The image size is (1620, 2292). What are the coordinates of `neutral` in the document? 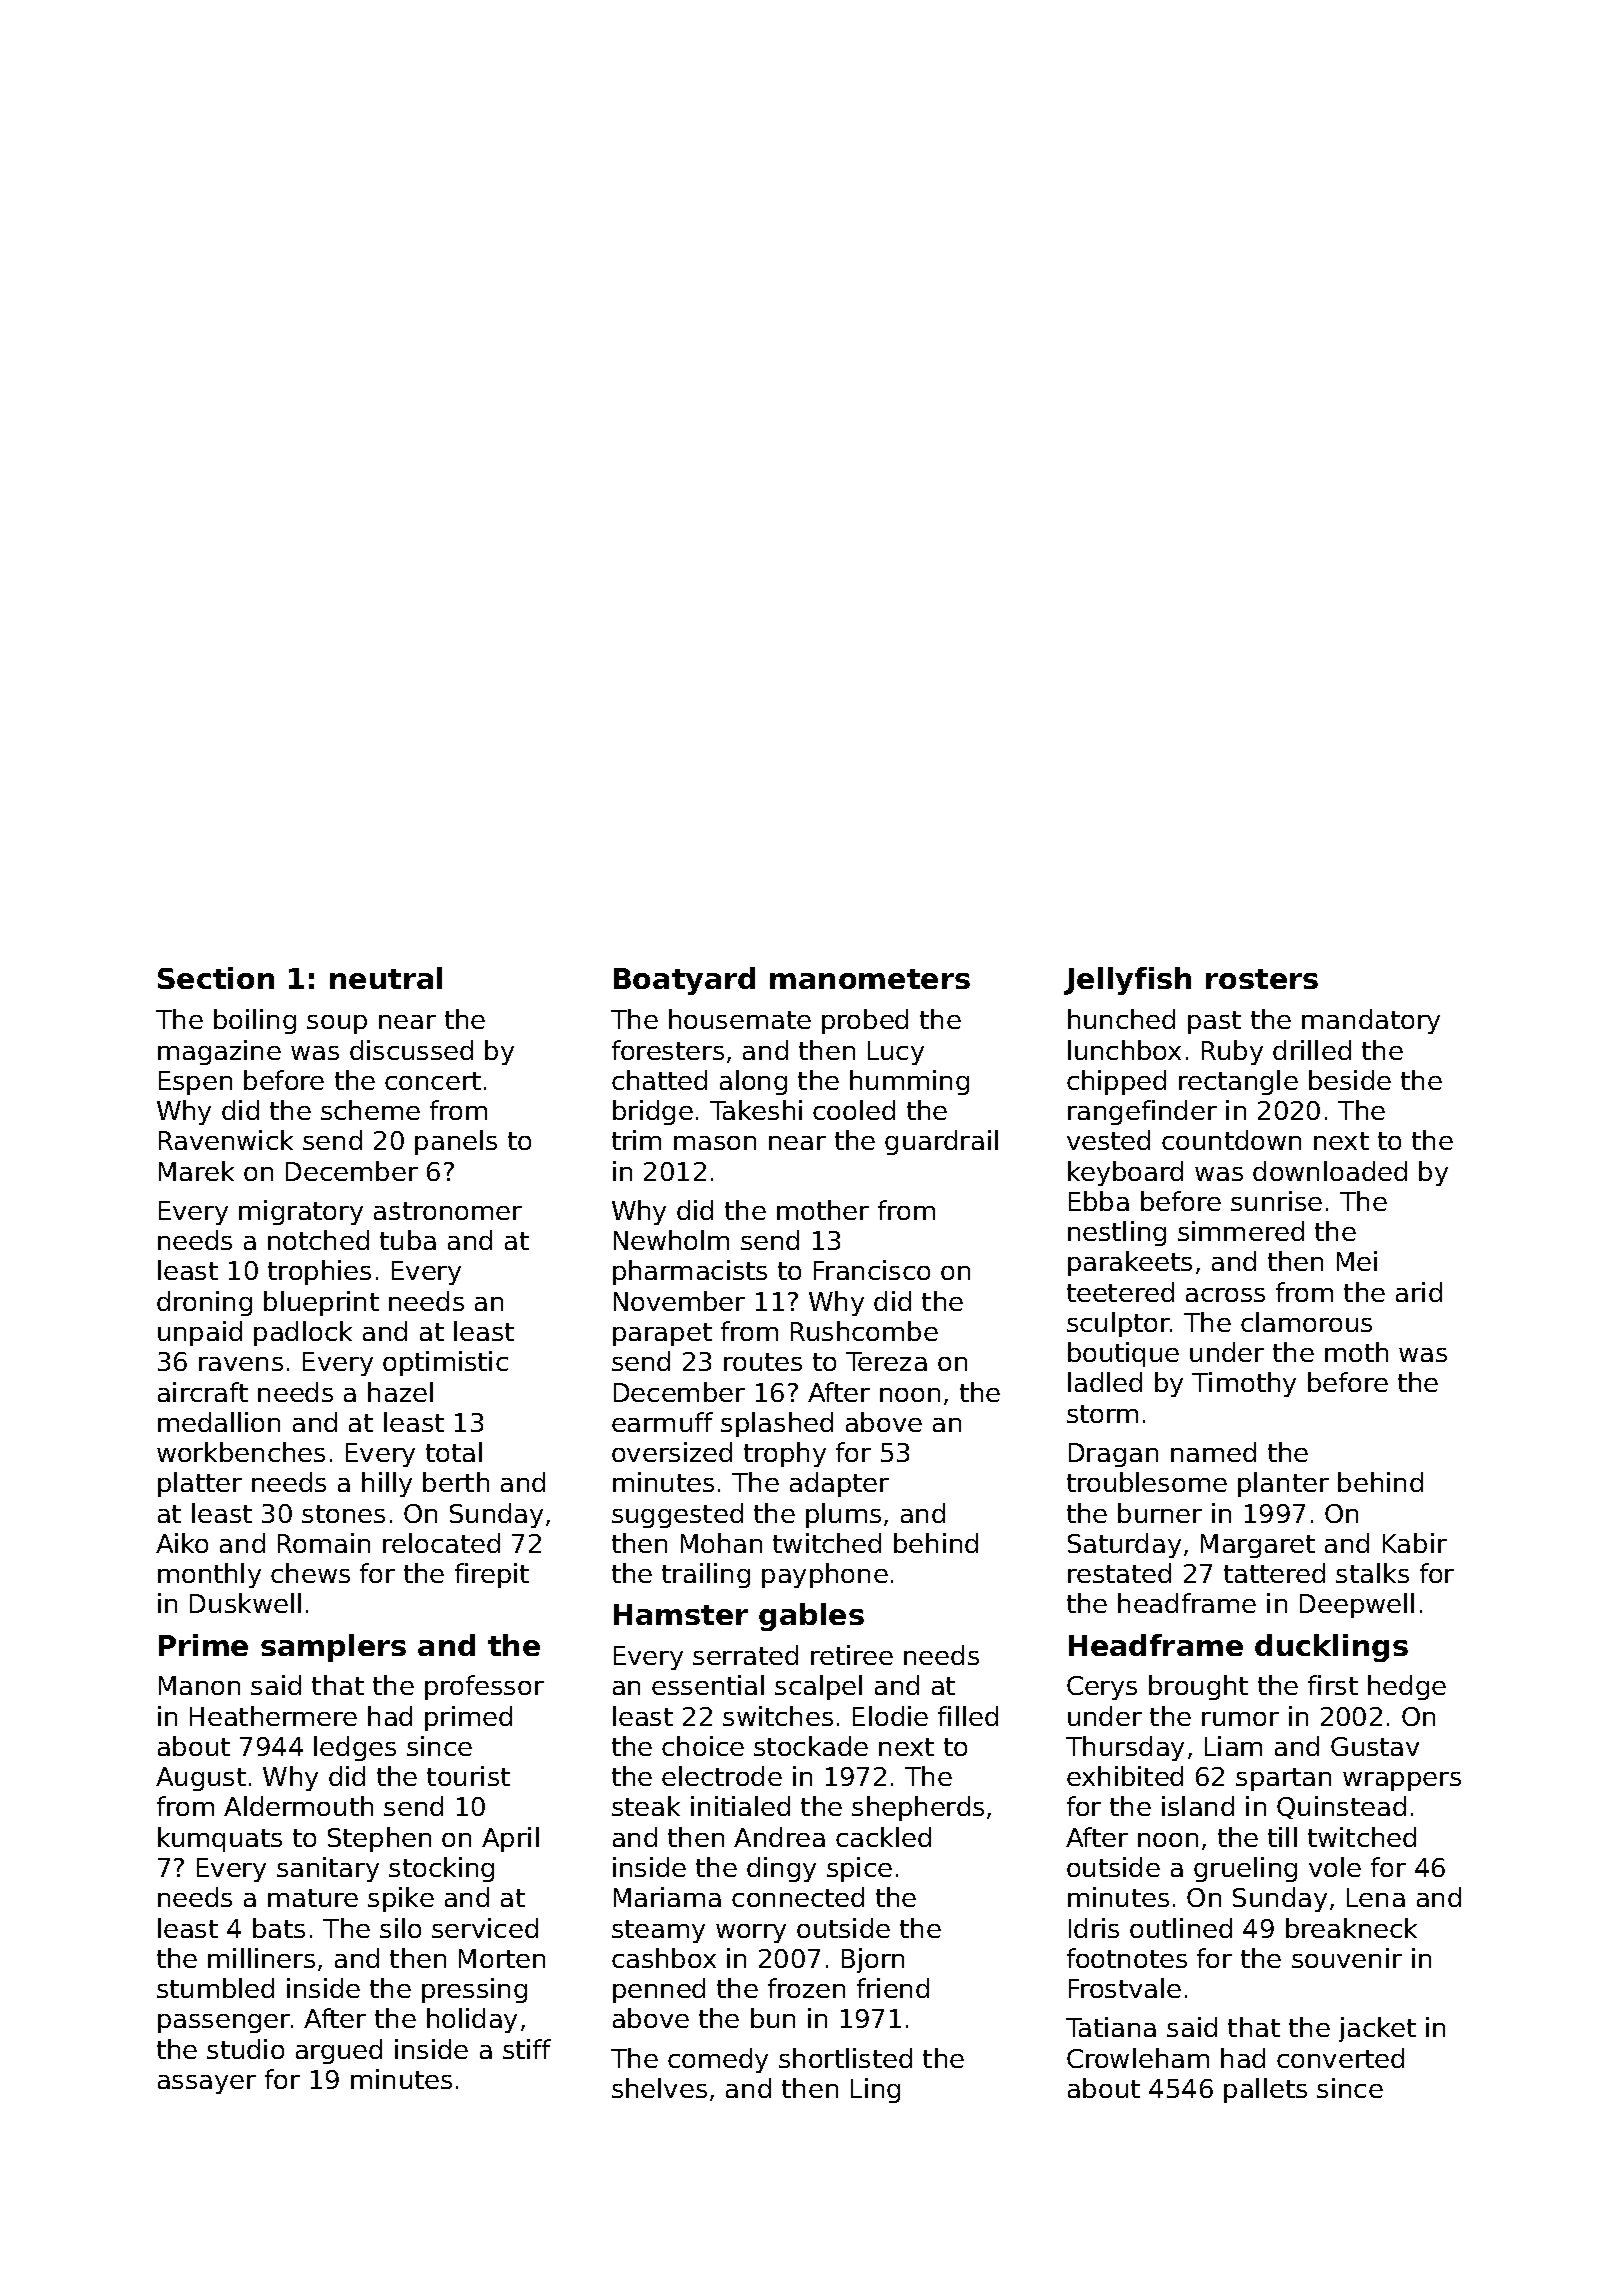 It's located at (386, 978).
